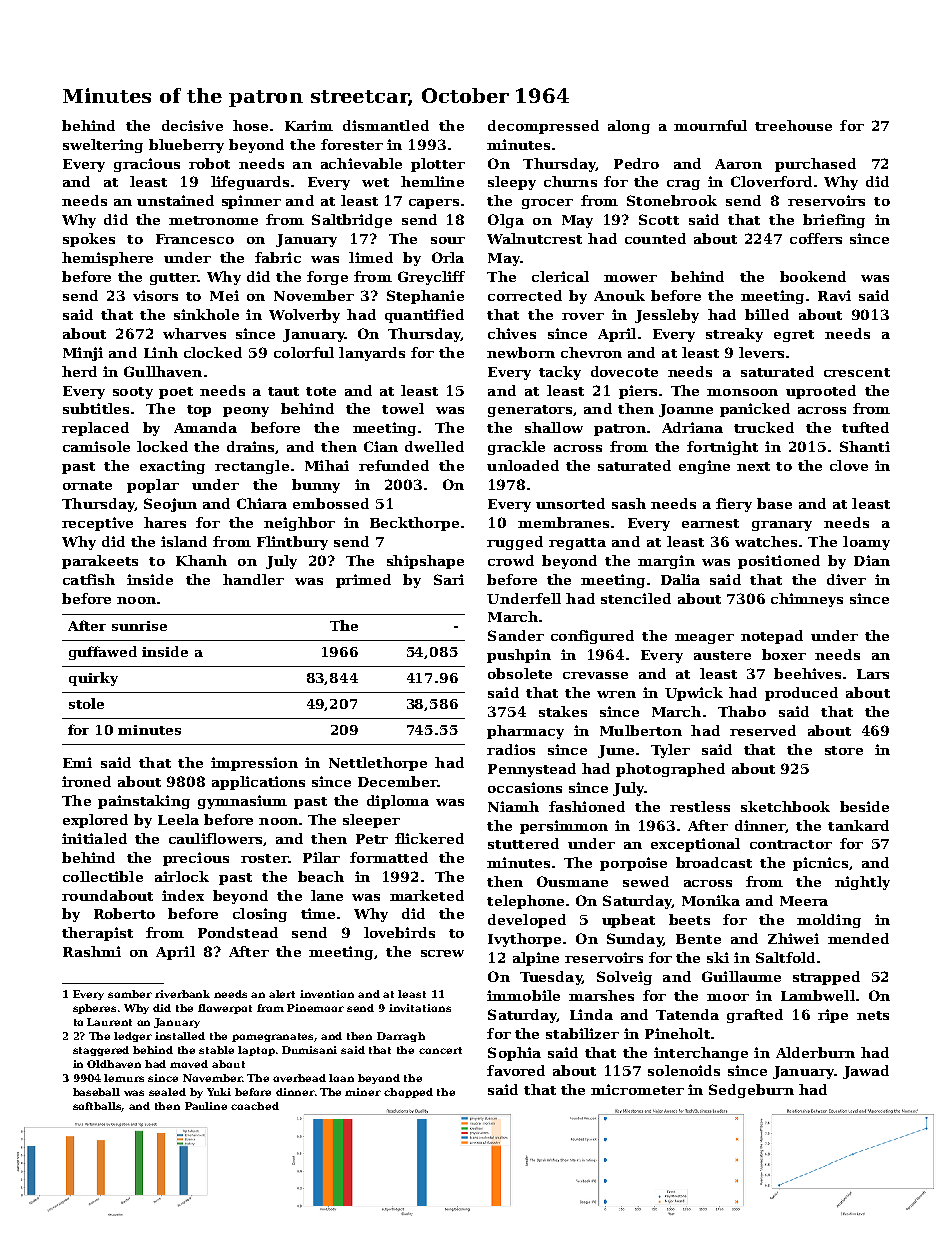 The image size is (952, 1233). What do you see at coordinates (630, 278) in the page?
I see `mower` at bounding box center [630, 278].
